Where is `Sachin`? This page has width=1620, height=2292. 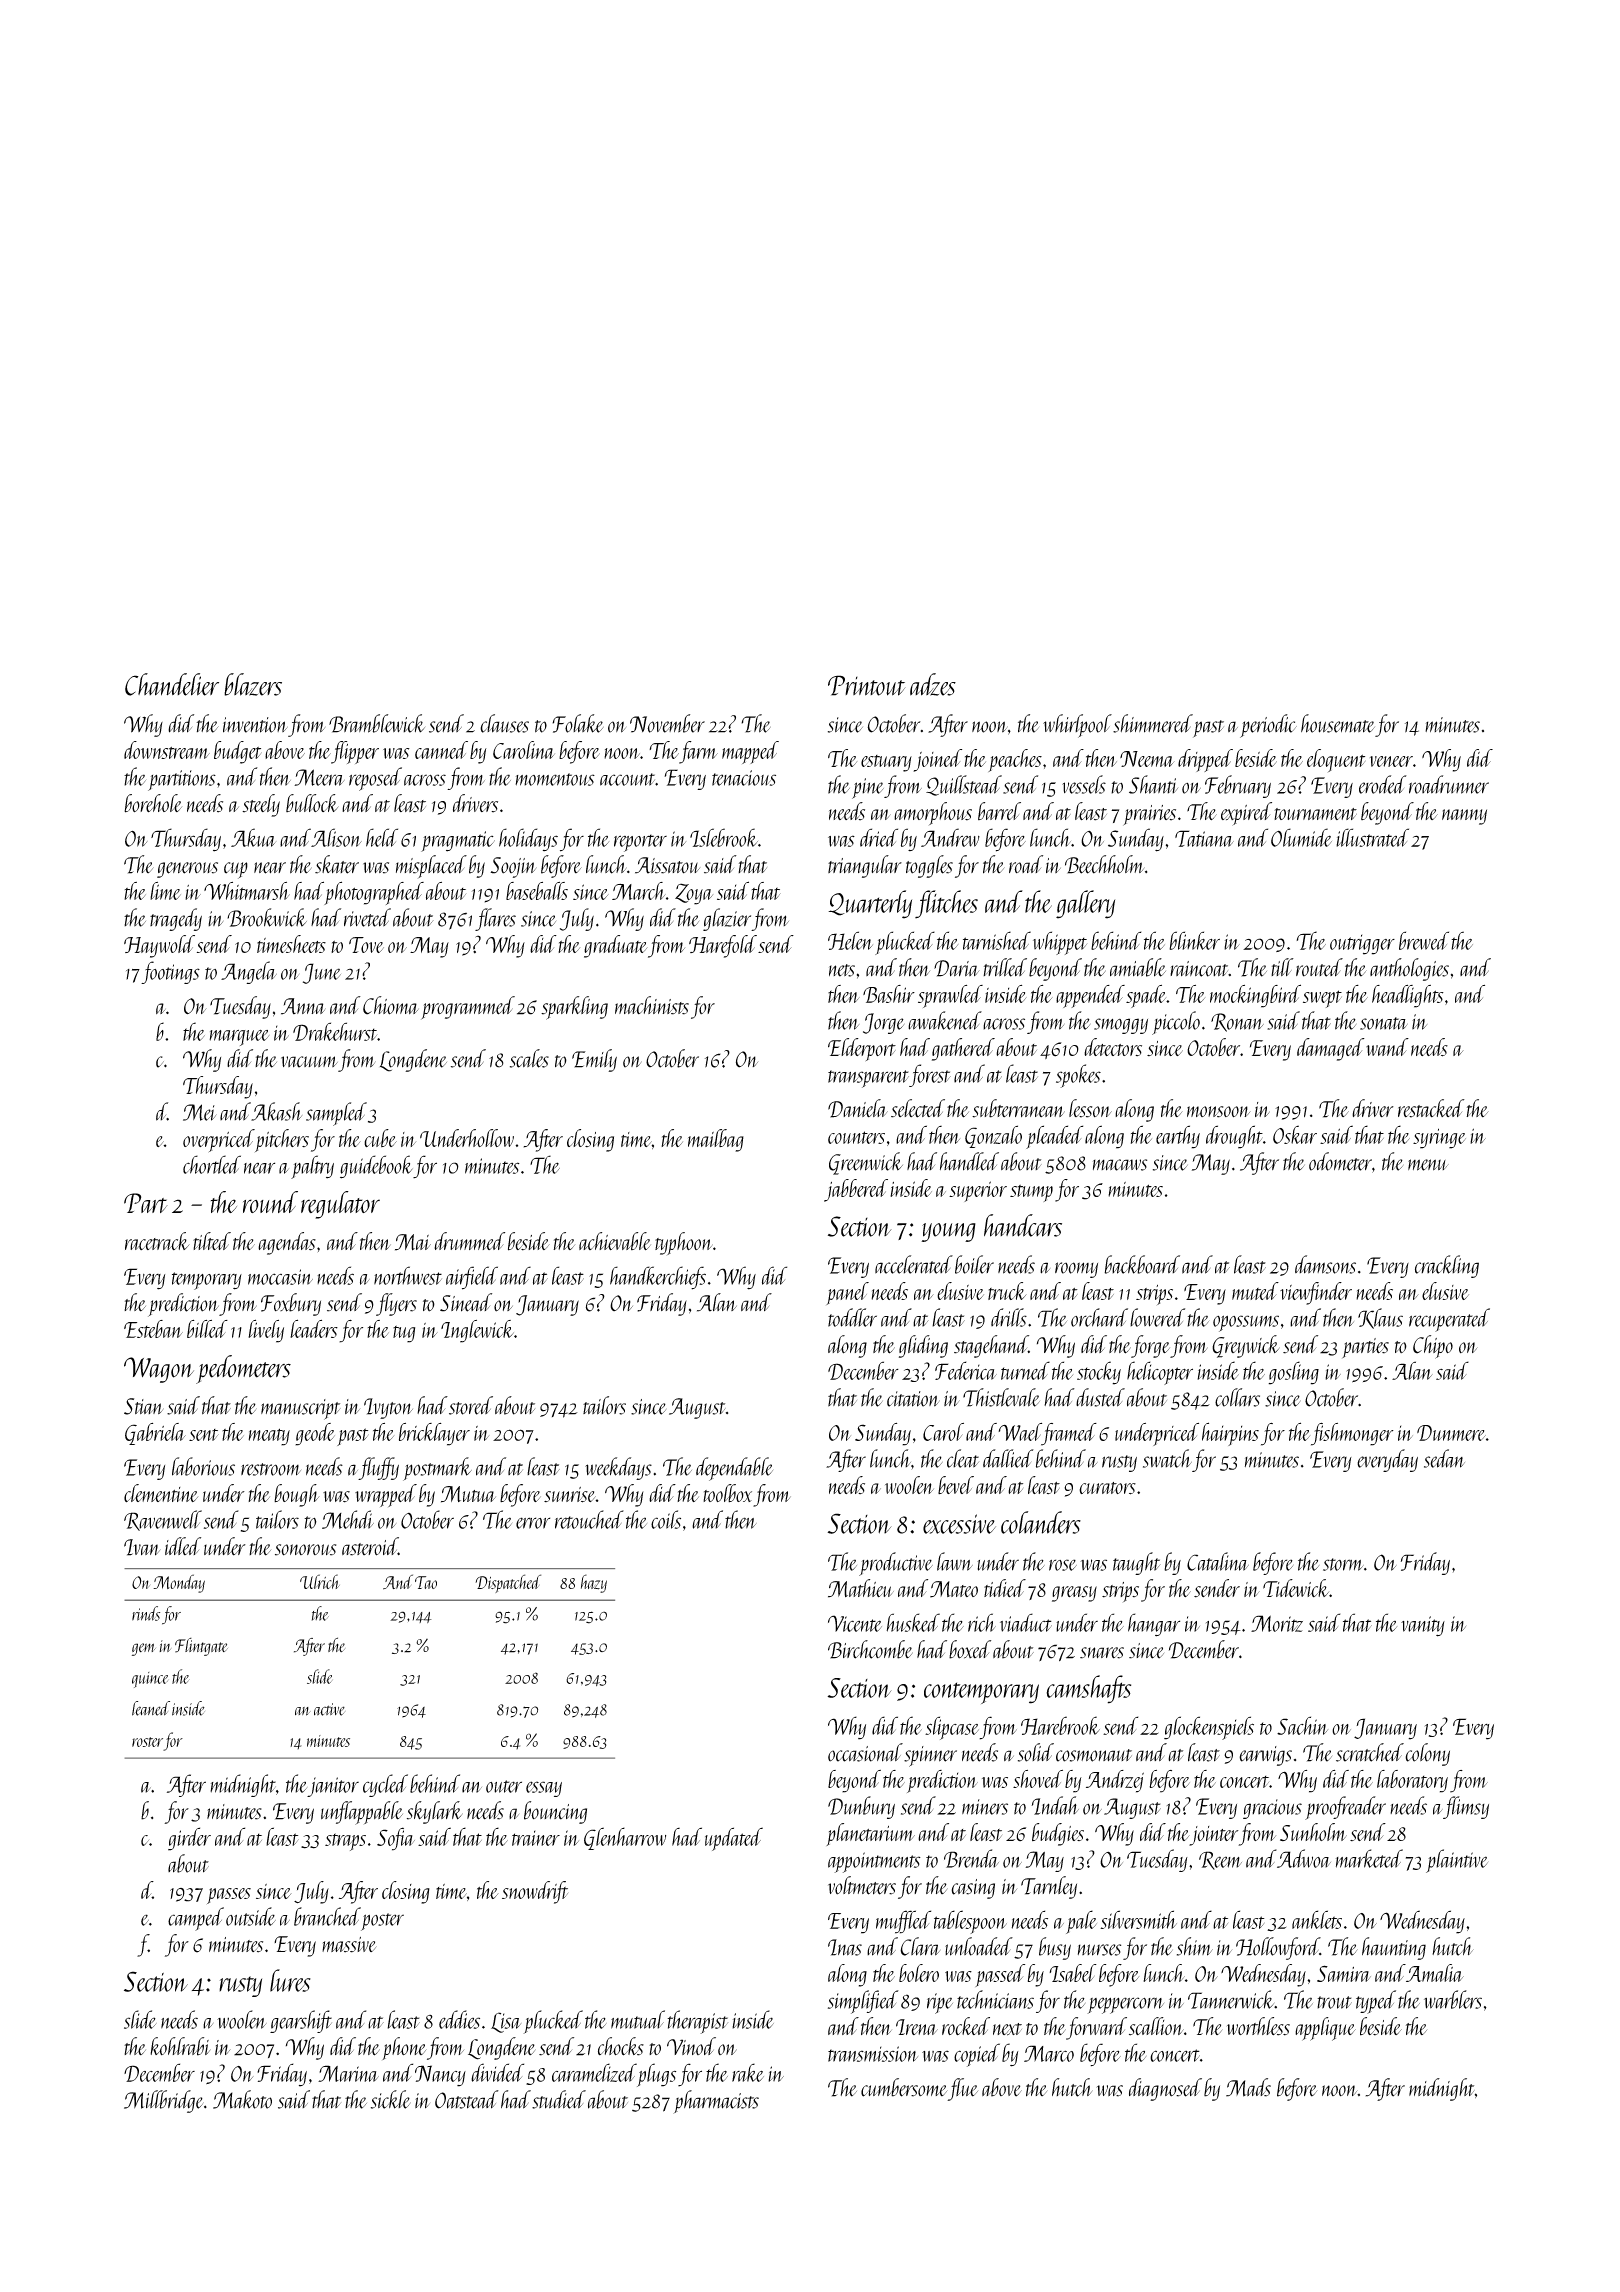
Sachin is located at coordinates (1302, 1725).
